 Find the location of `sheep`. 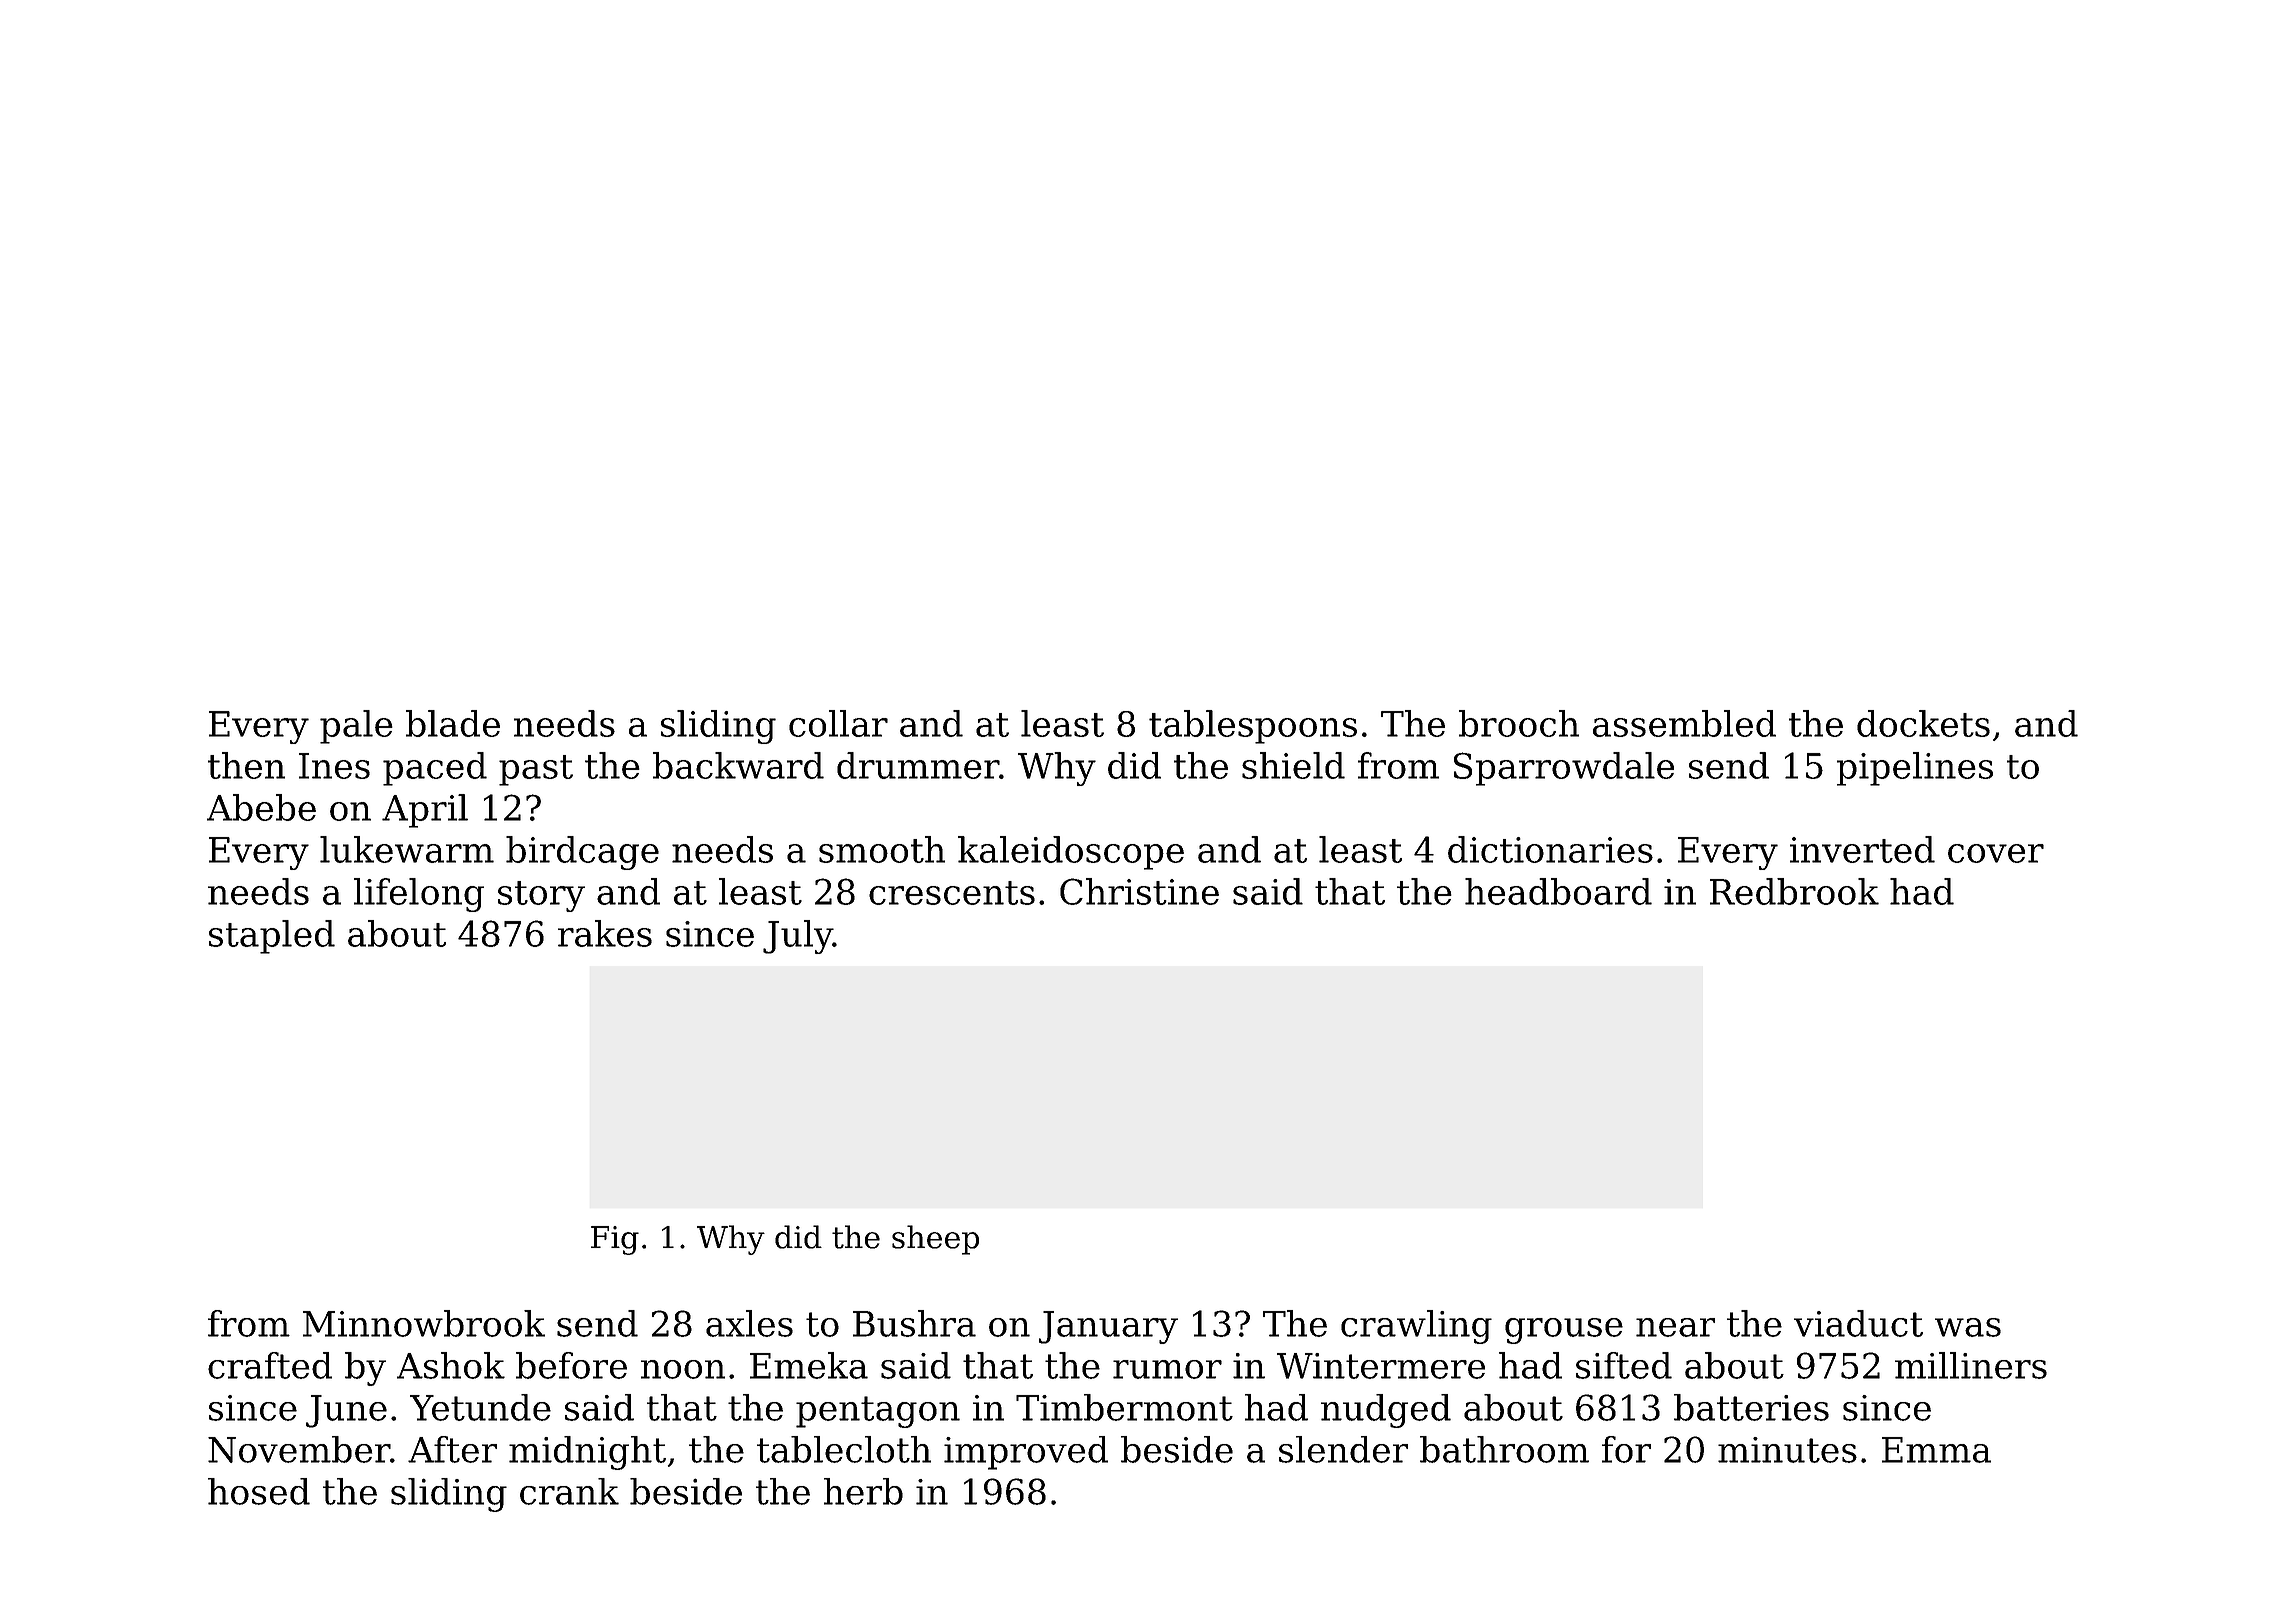

sheep is located at coordinates (935, 1240).
